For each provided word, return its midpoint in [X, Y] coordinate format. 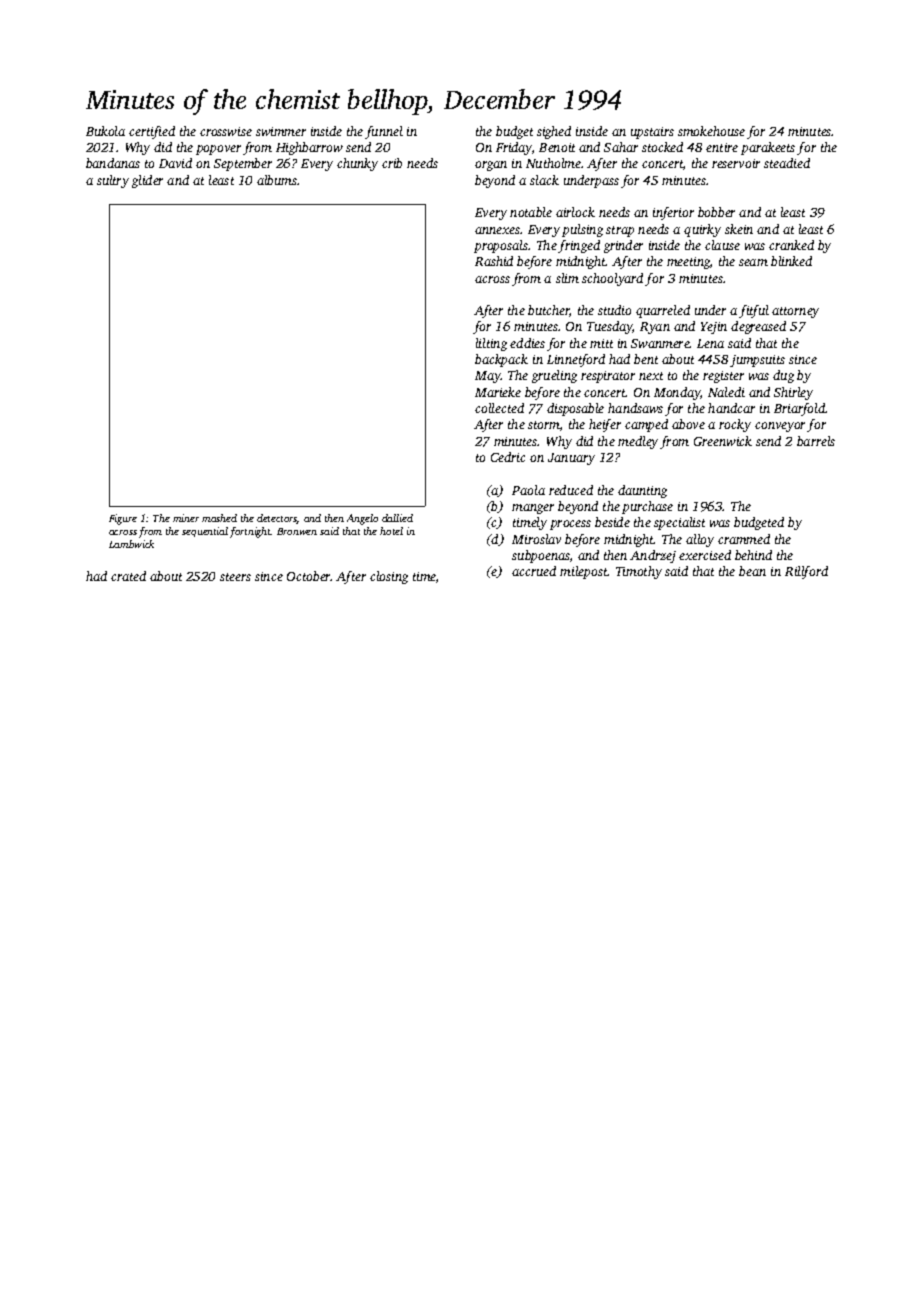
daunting [642, 491]
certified [152, 132]
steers [235, 577]
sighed [554, 132]
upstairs [652, 133]
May [488, 377]
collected [499, 408]
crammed [744, 539]
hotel [391, 531]
